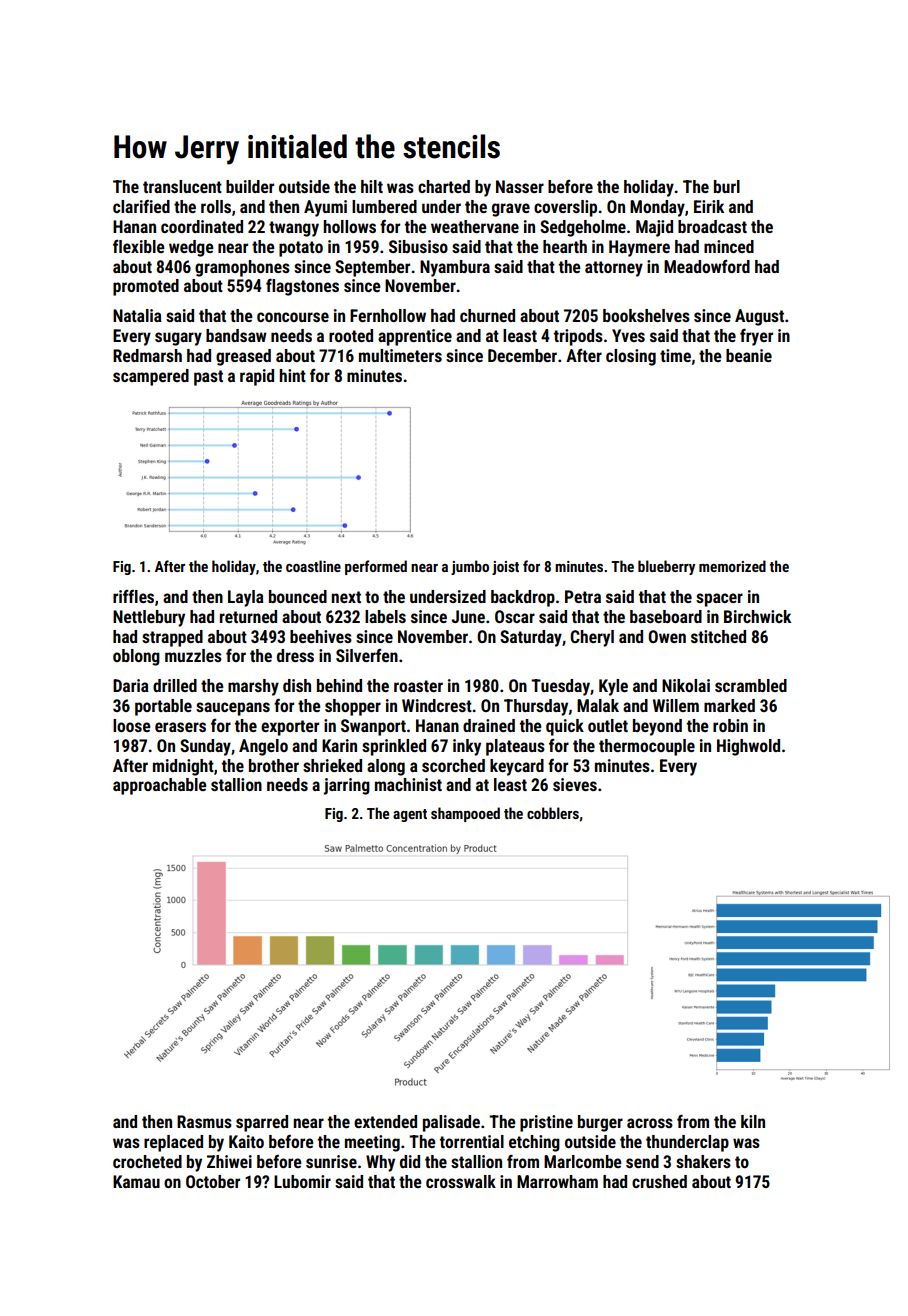 This image has width=908, height=1316. What do you see at coordinates (149, 618) in the image?
I see `Nettlebury` at bounding box center [149, 618].
